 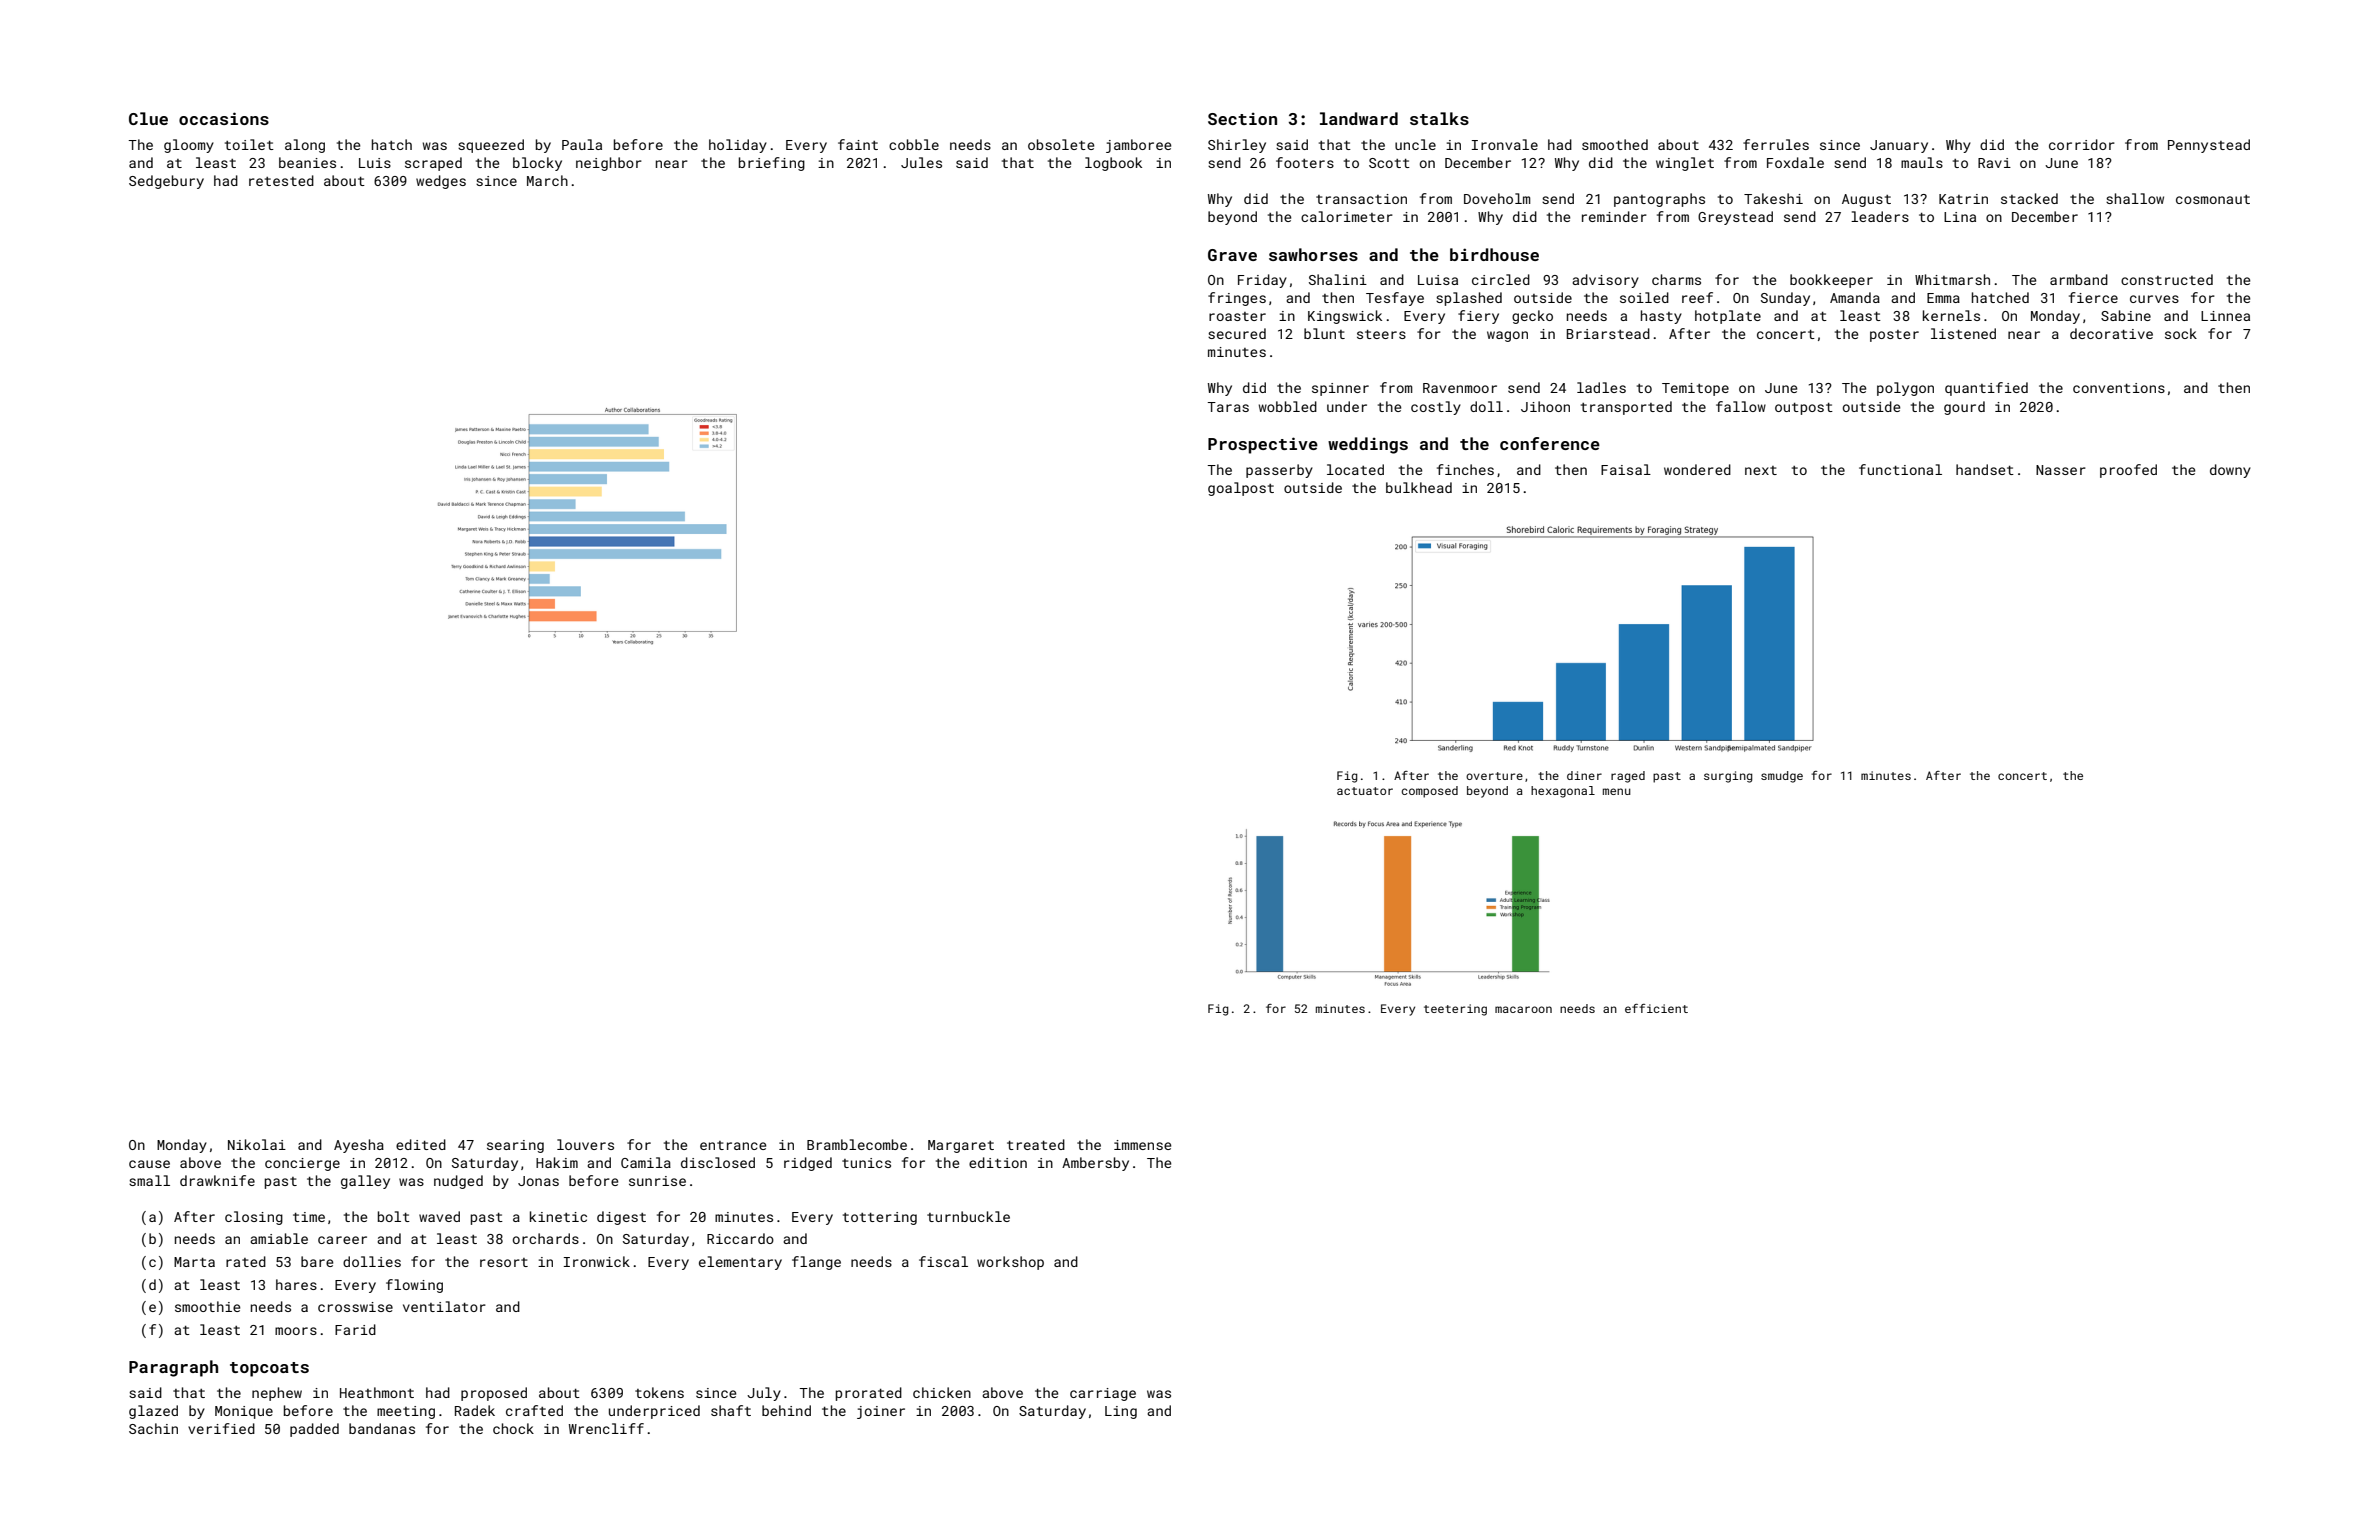 I want to click on Taras, so click(x=1228, y=407).
